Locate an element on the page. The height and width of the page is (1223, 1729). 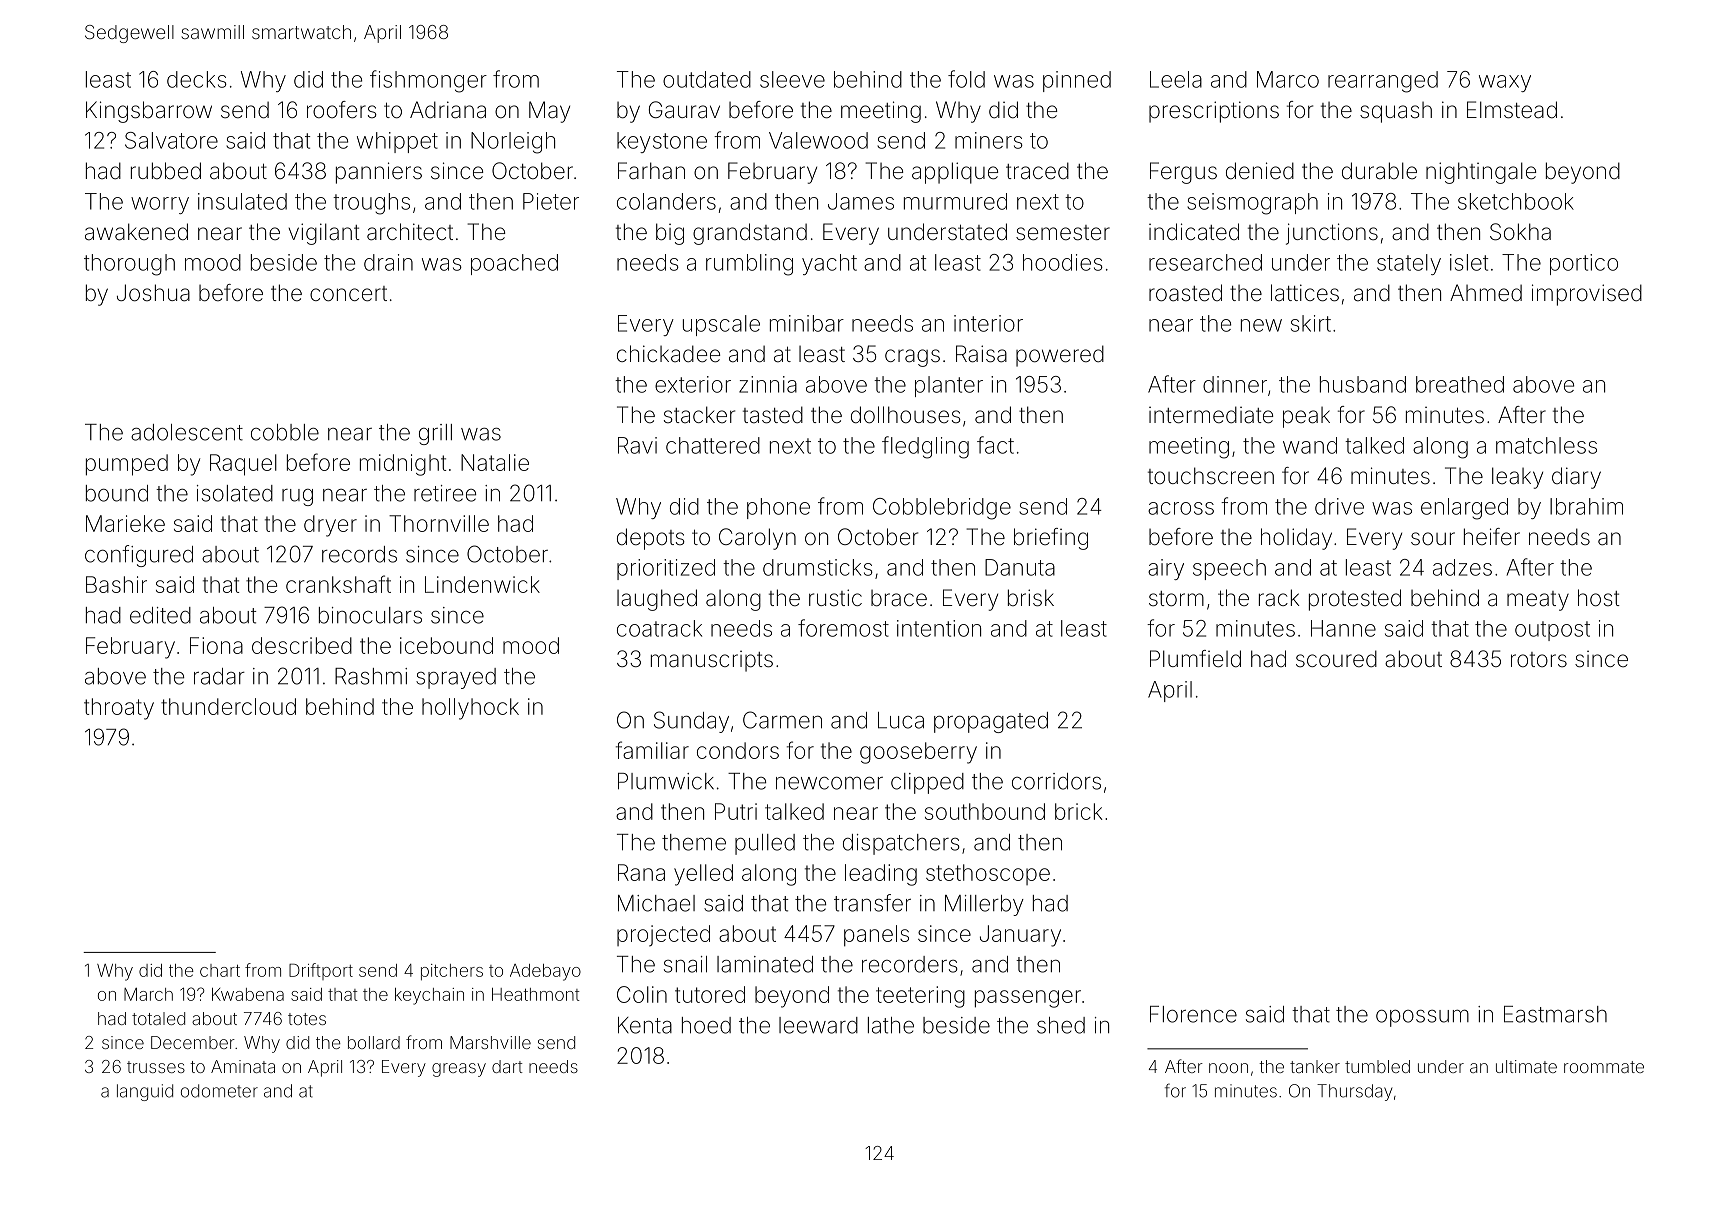
rotors is located at coordinates (1539, 660).
